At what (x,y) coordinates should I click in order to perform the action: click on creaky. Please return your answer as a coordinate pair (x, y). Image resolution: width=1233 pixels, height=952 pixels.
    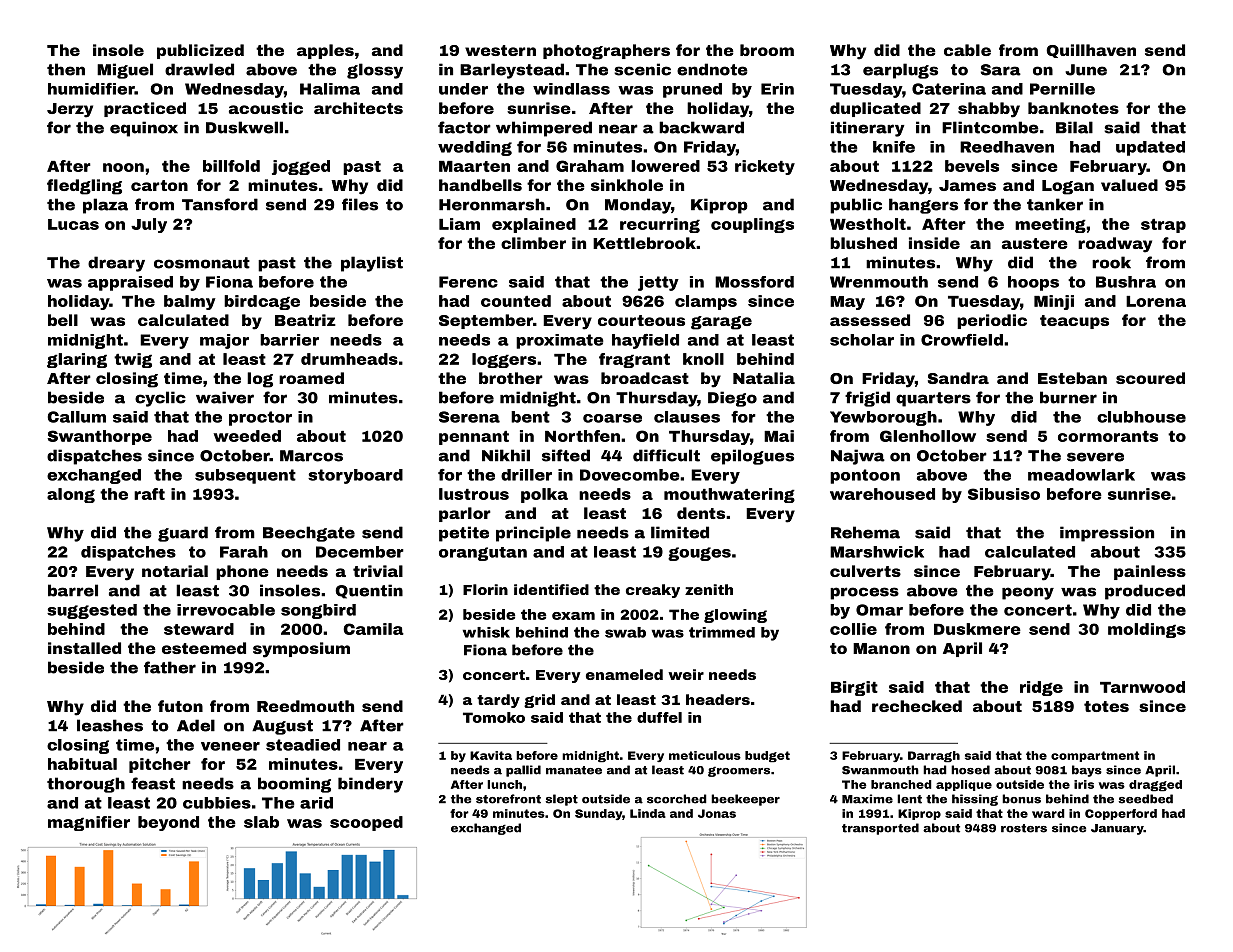
    Looking at the image, I should click on (653, 591).
